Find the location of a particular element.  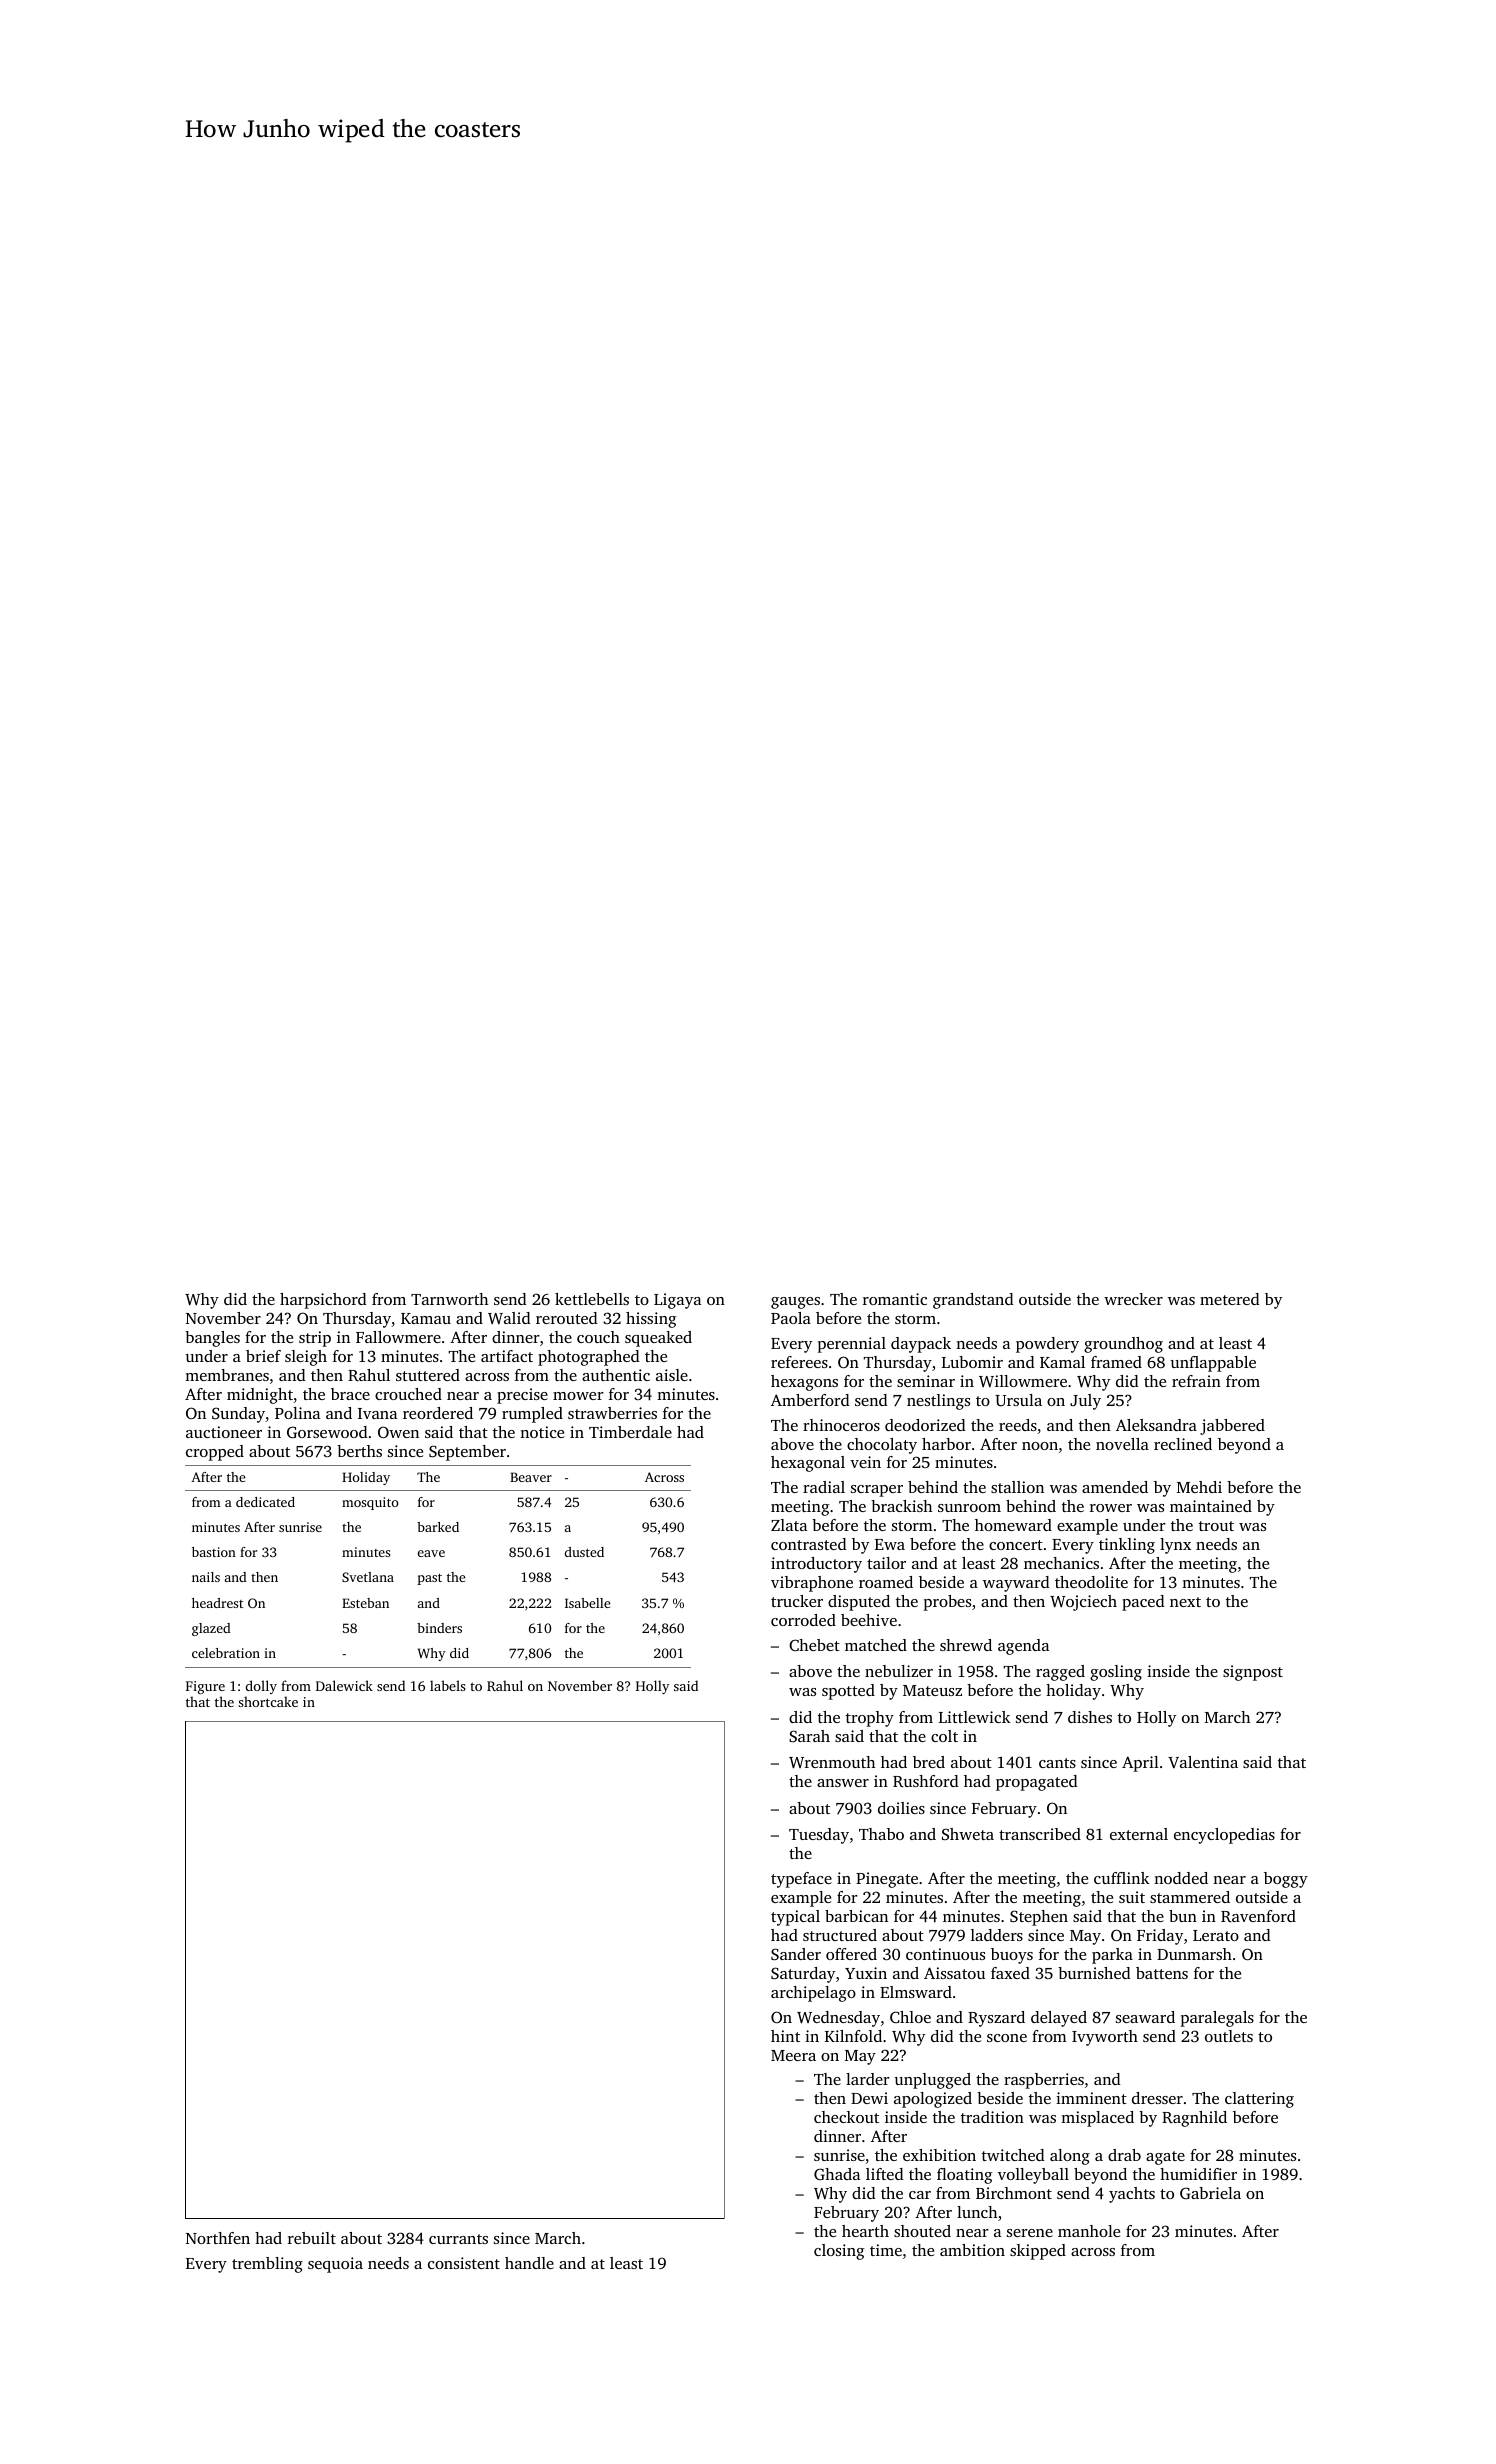

Sarah is located at coordinates (809, 1736).
